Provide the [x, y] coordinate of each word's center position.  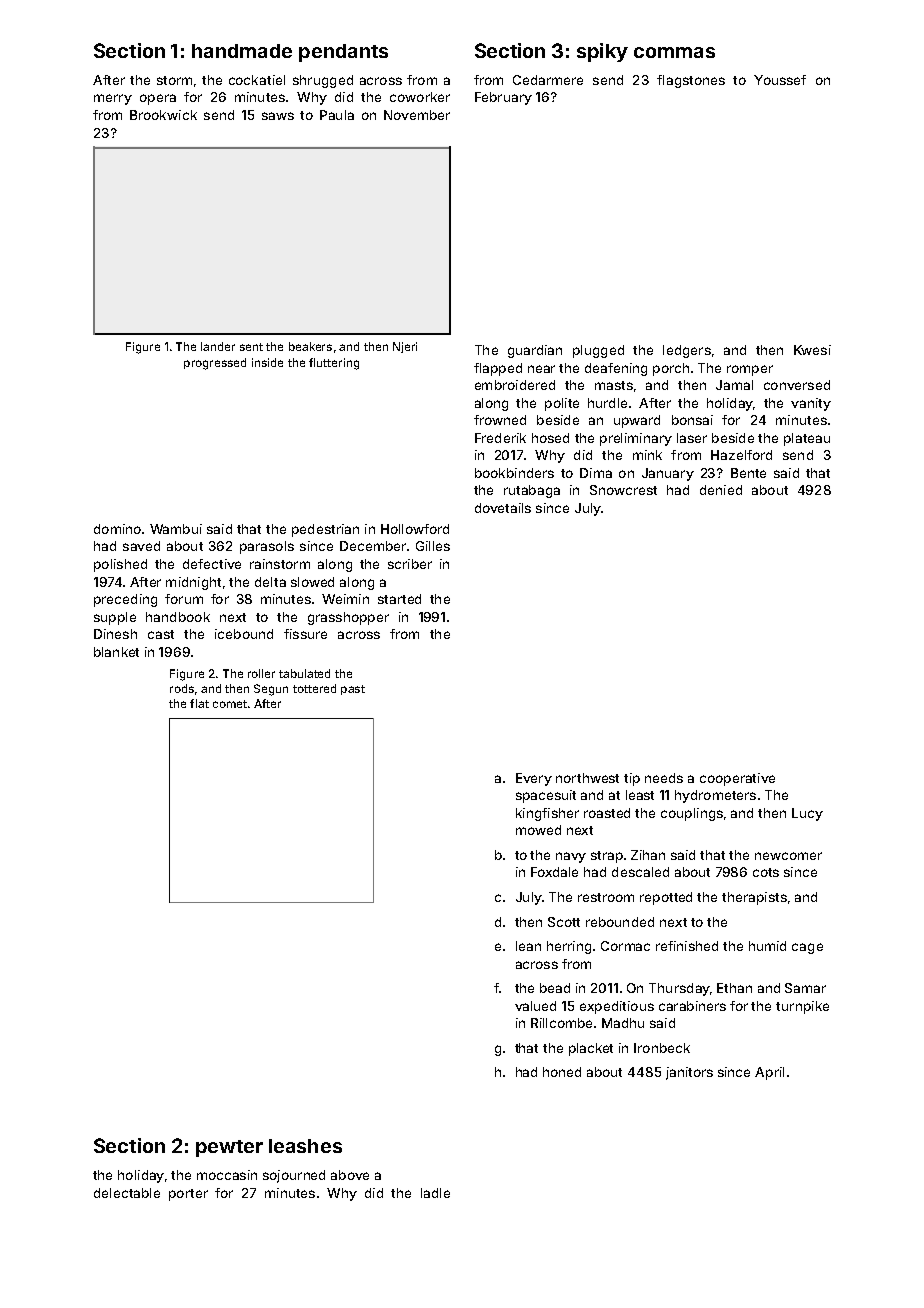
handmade [242, 51]
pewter [229, 1148]
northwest [587, 778]
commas [674, 52]
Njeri [405, 347]
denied [721, 490]
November [417, 115]
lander [218, 346]
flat [199, 703]
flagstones [691, 81]
